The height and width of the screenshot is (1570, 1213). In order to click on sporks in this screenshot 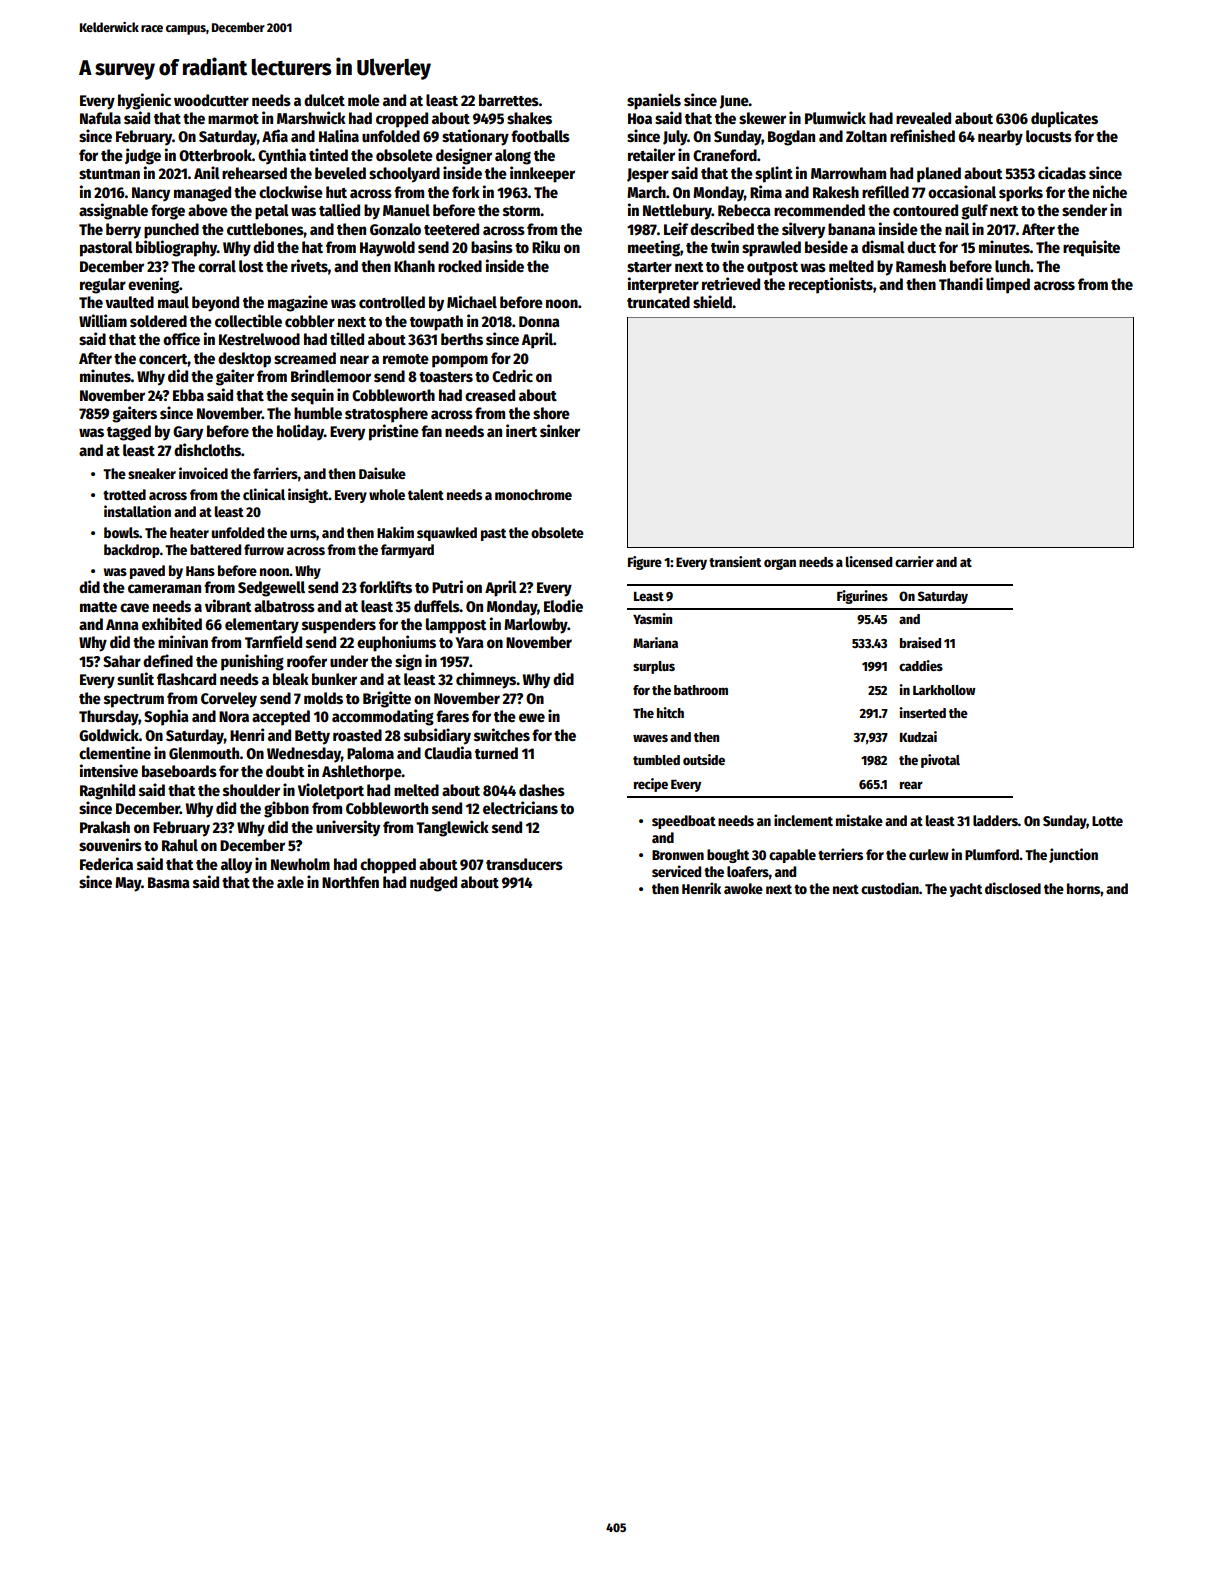, I will do `click(1021, 194)`.
